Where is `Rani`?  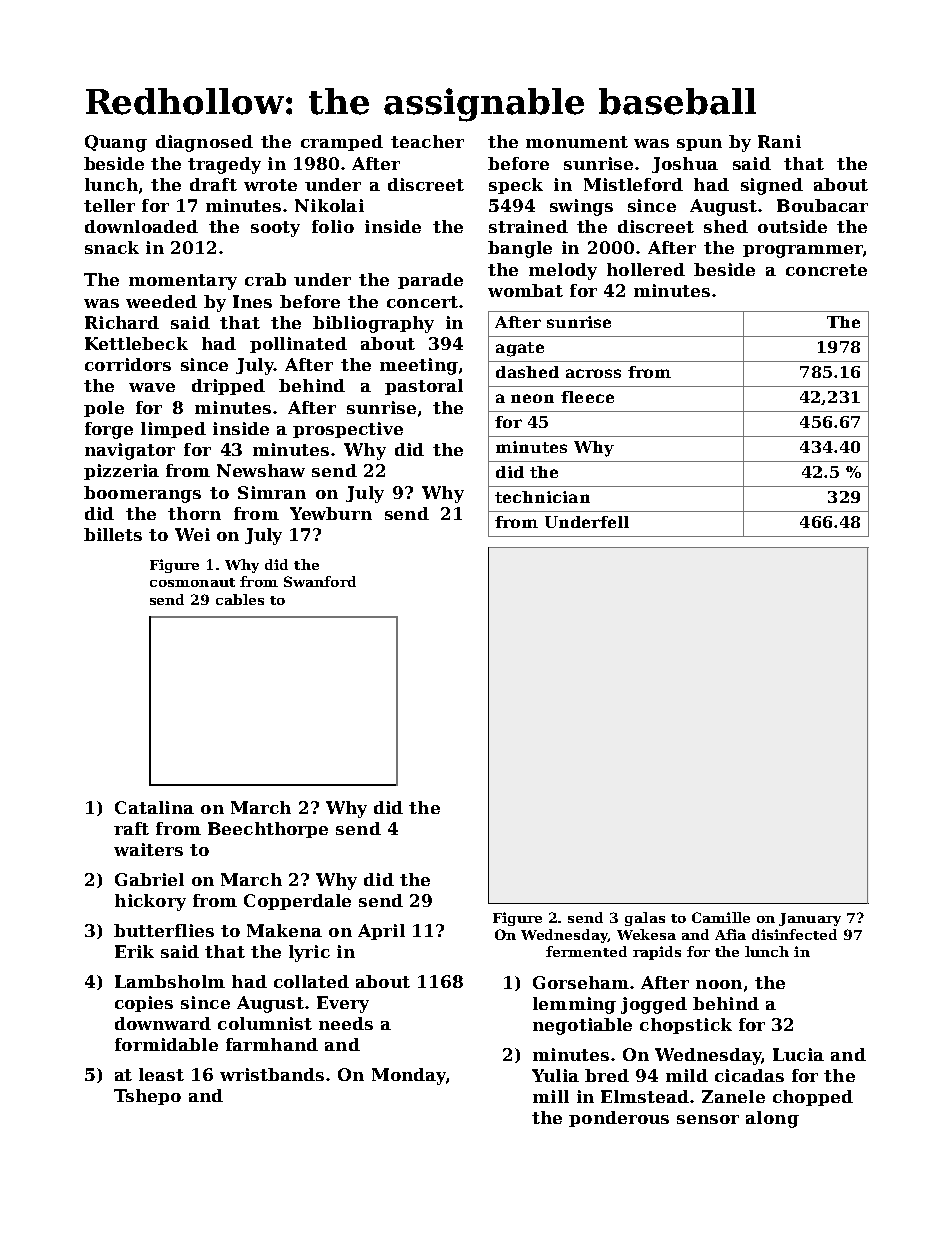 Rani is located at coordinates (779, 141).
